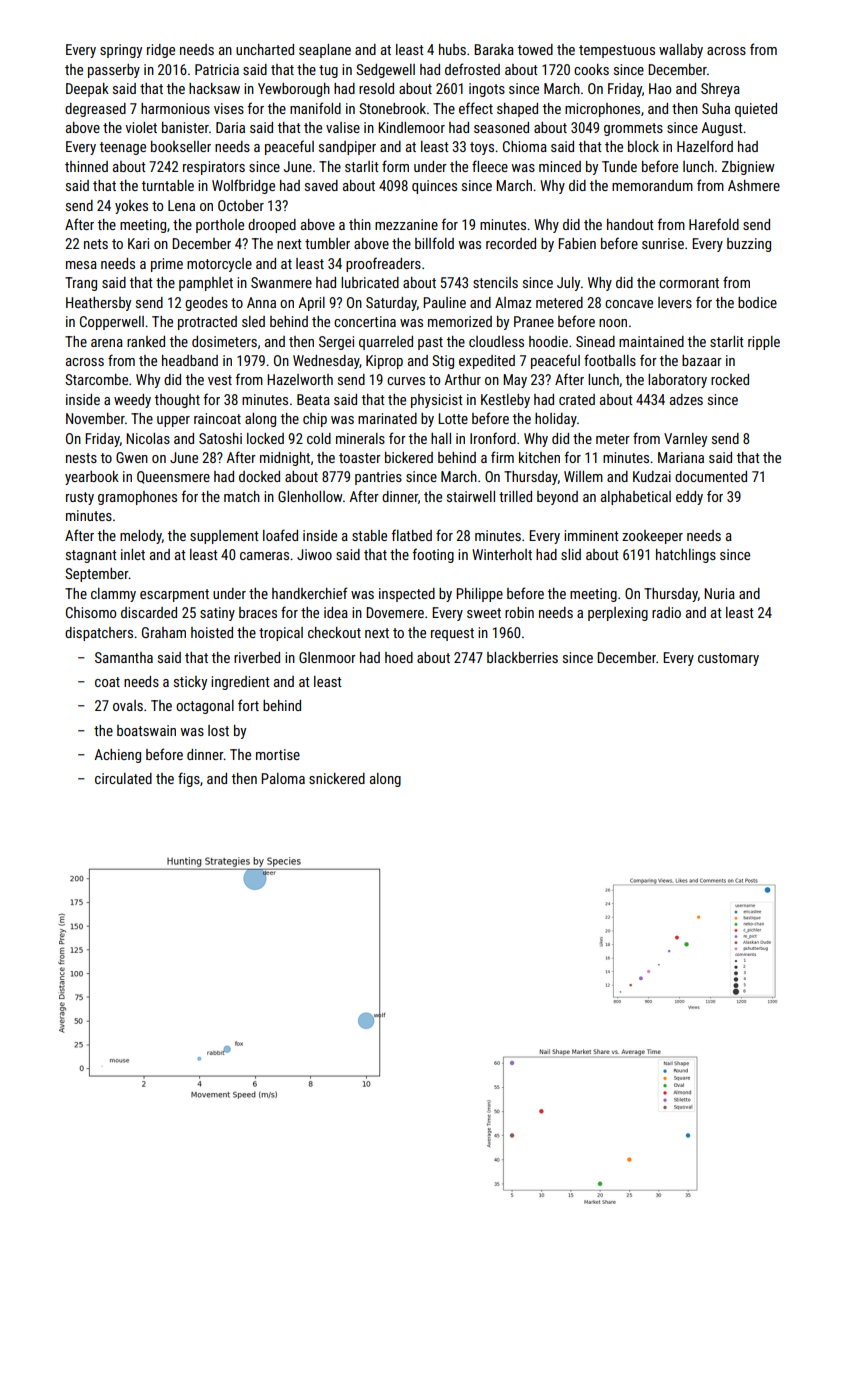  I want to click on circulated, so click(123, 778).
